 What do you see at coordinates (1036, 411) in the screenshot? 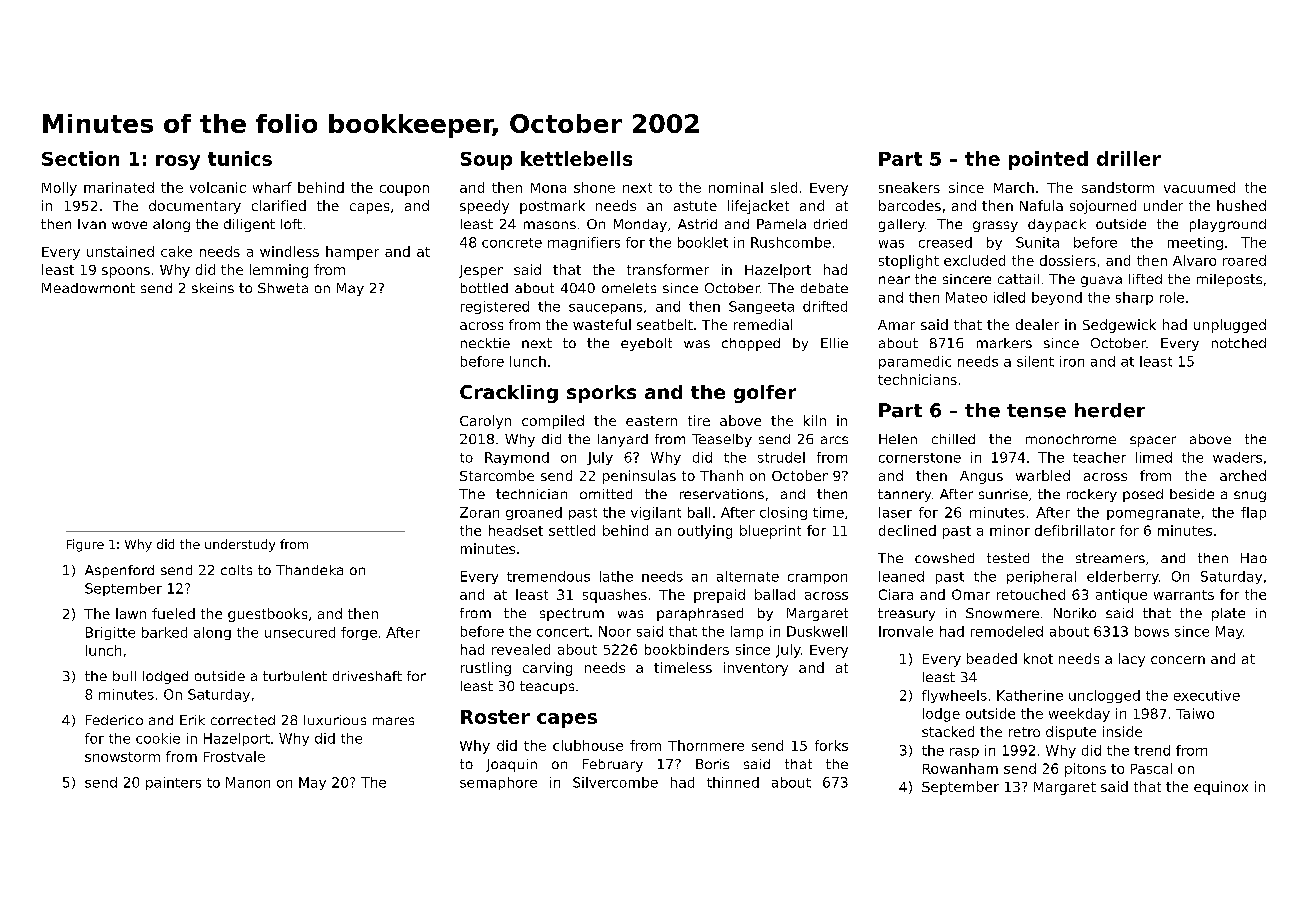
I see `tense` at bounding box center [1036, 411].
